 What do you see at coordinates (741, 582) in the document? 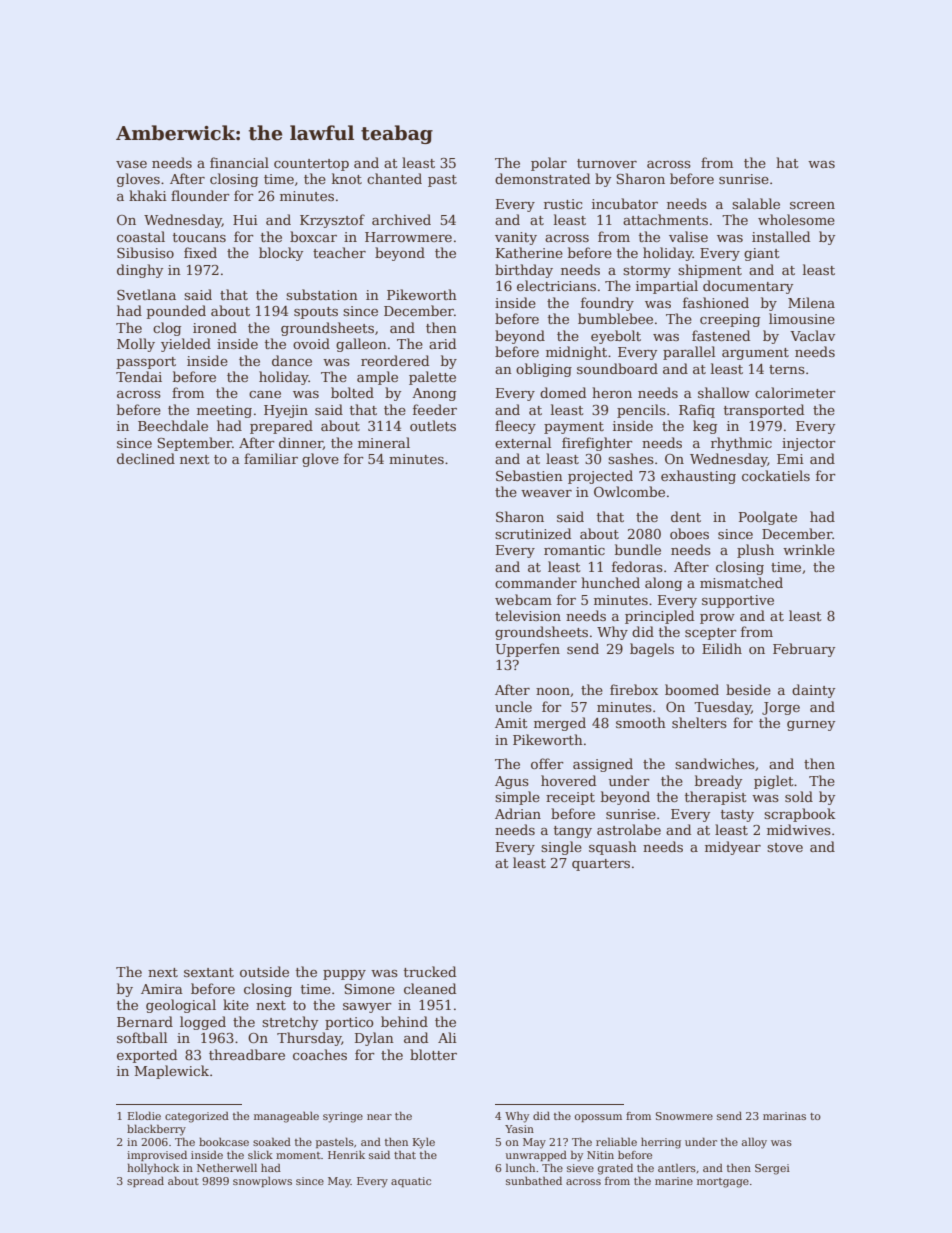
I see `mismatched` at bounding box center [741, 582].
